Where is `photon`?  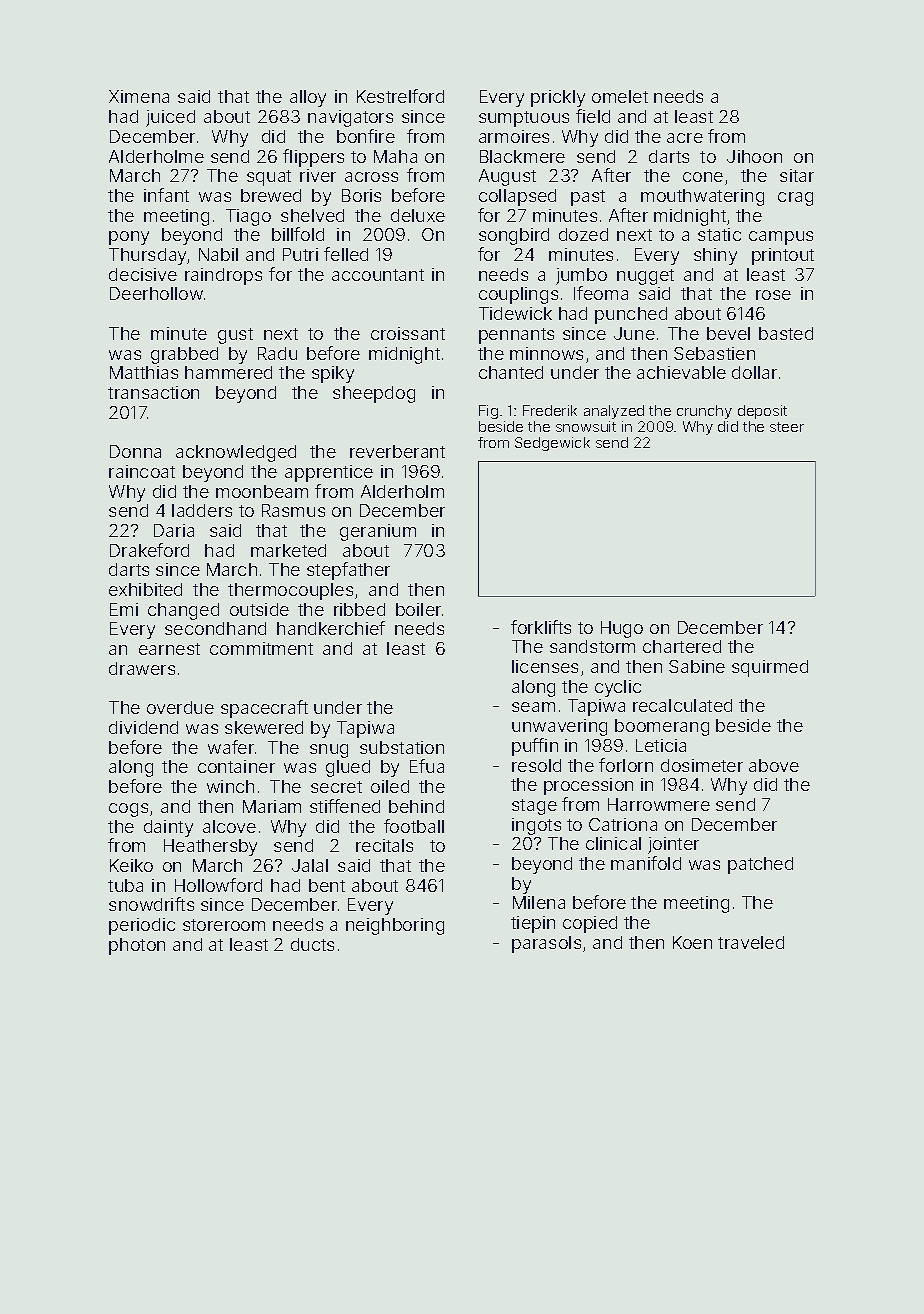 photon is located at coordinates (137, 946).
